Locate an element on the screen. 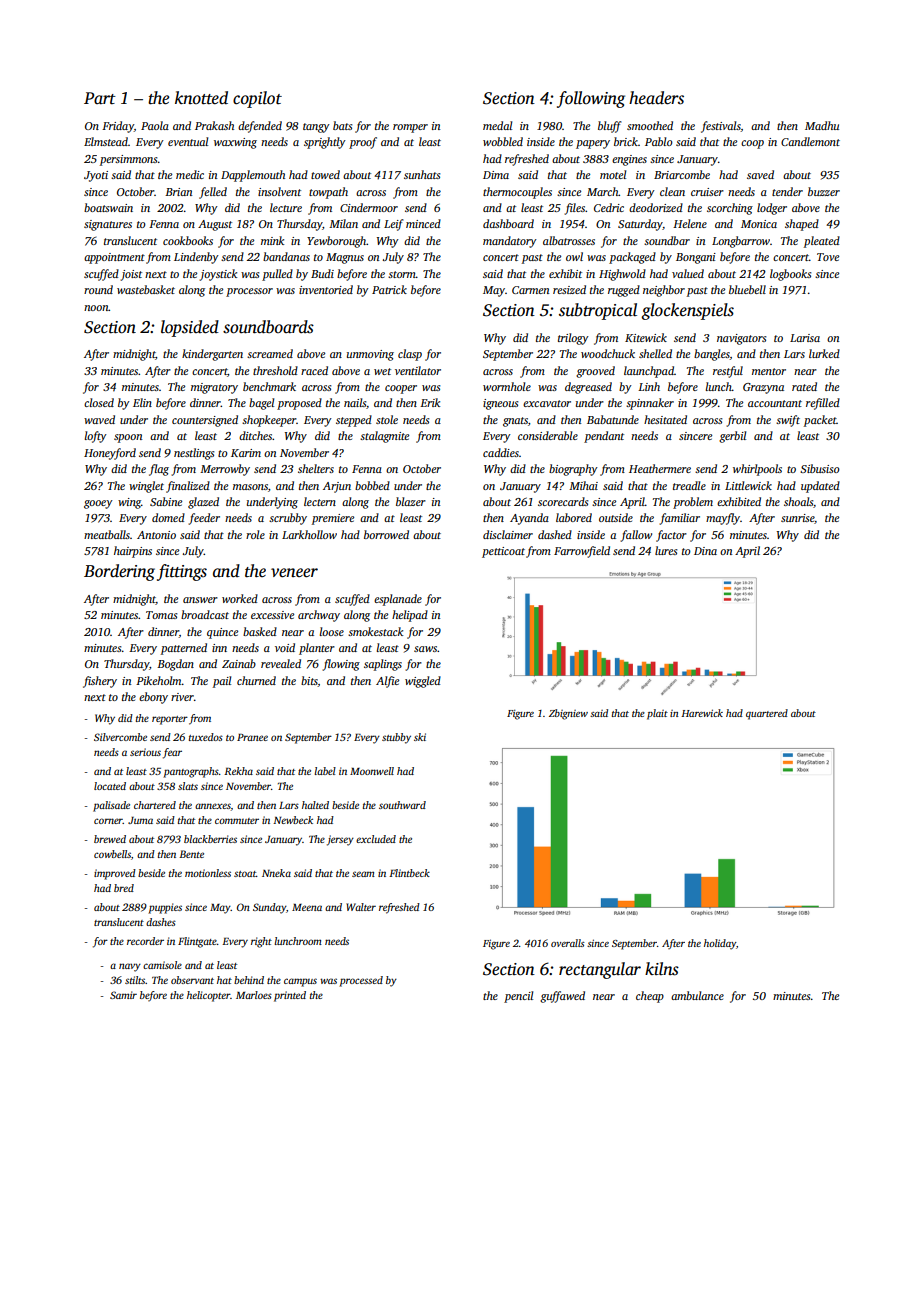 Image resolution: width=924 pixels, height=1308 pixels. headers is located at coordinates (656, 98).
